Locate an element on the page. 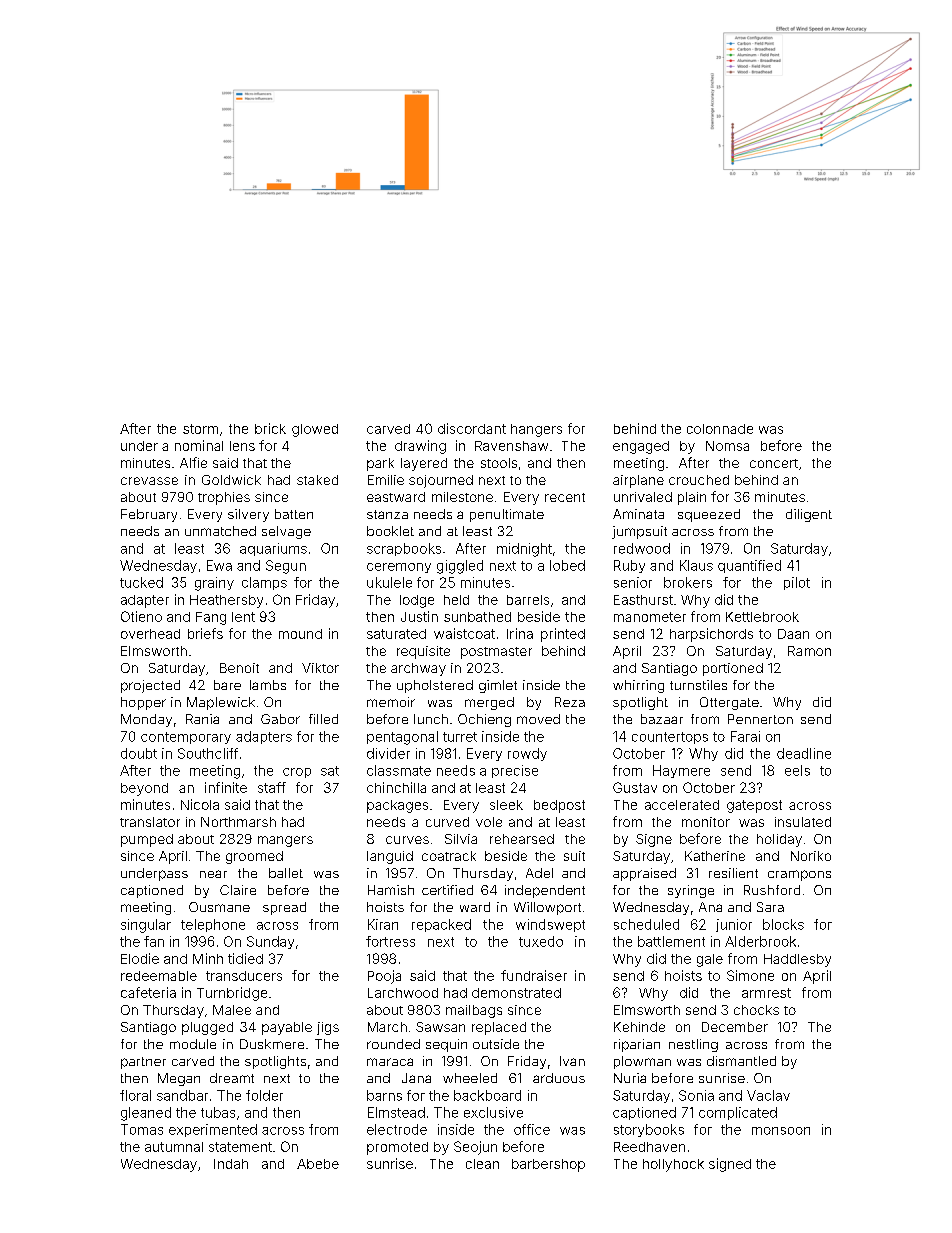  autumnal is located at coordinates (174, 1147).
